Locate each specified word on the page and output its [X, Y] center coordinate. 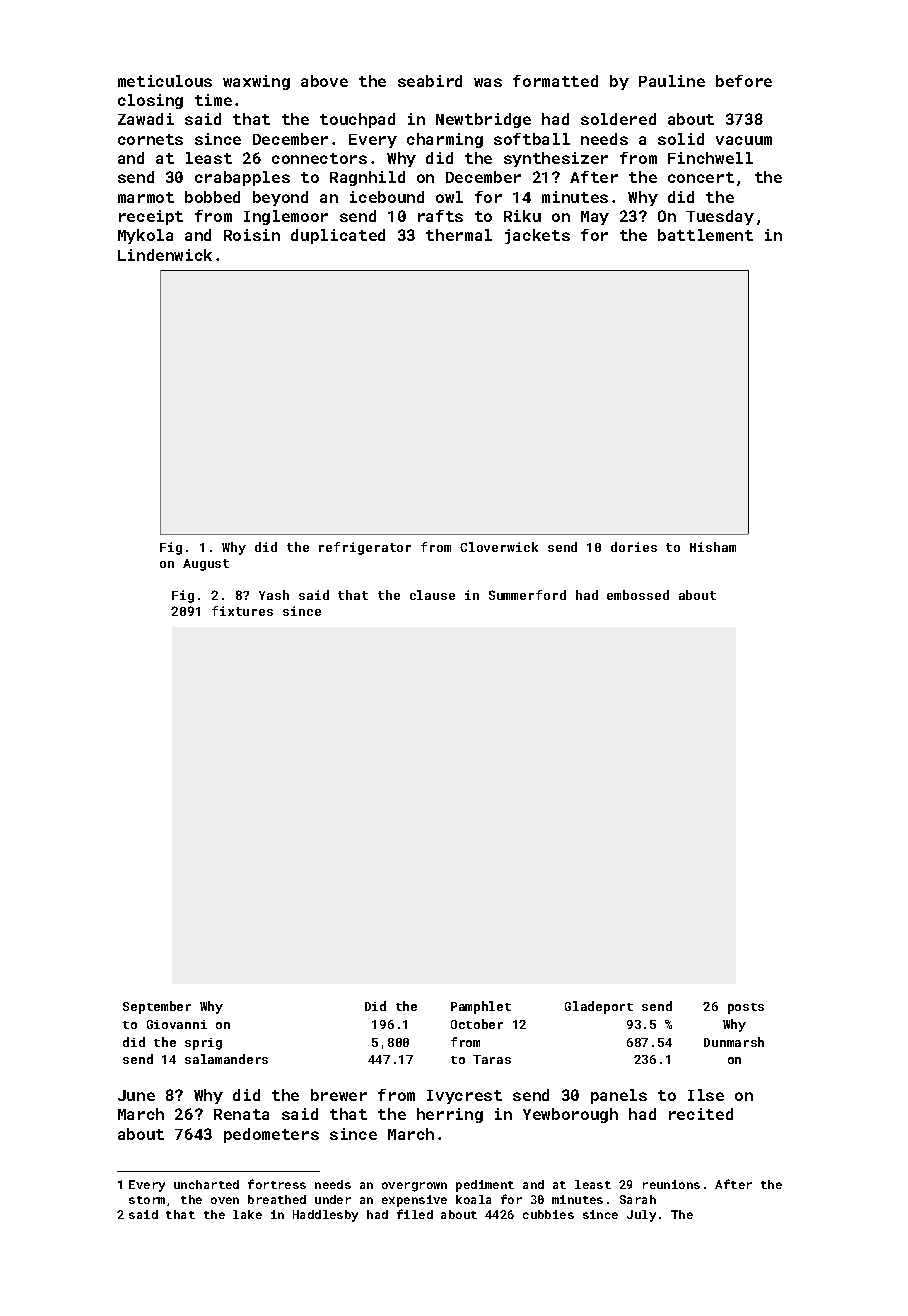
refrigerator [365, 548]
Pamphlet [481, 1007]
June [136, 1095]
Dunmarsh [734, 1042]
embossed [638, 595]
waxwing [256, 82]
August [206, 565]
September [157, 1007]
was [488, 82]
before [744, 81]
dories [634, 547]
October [477, 1024]
